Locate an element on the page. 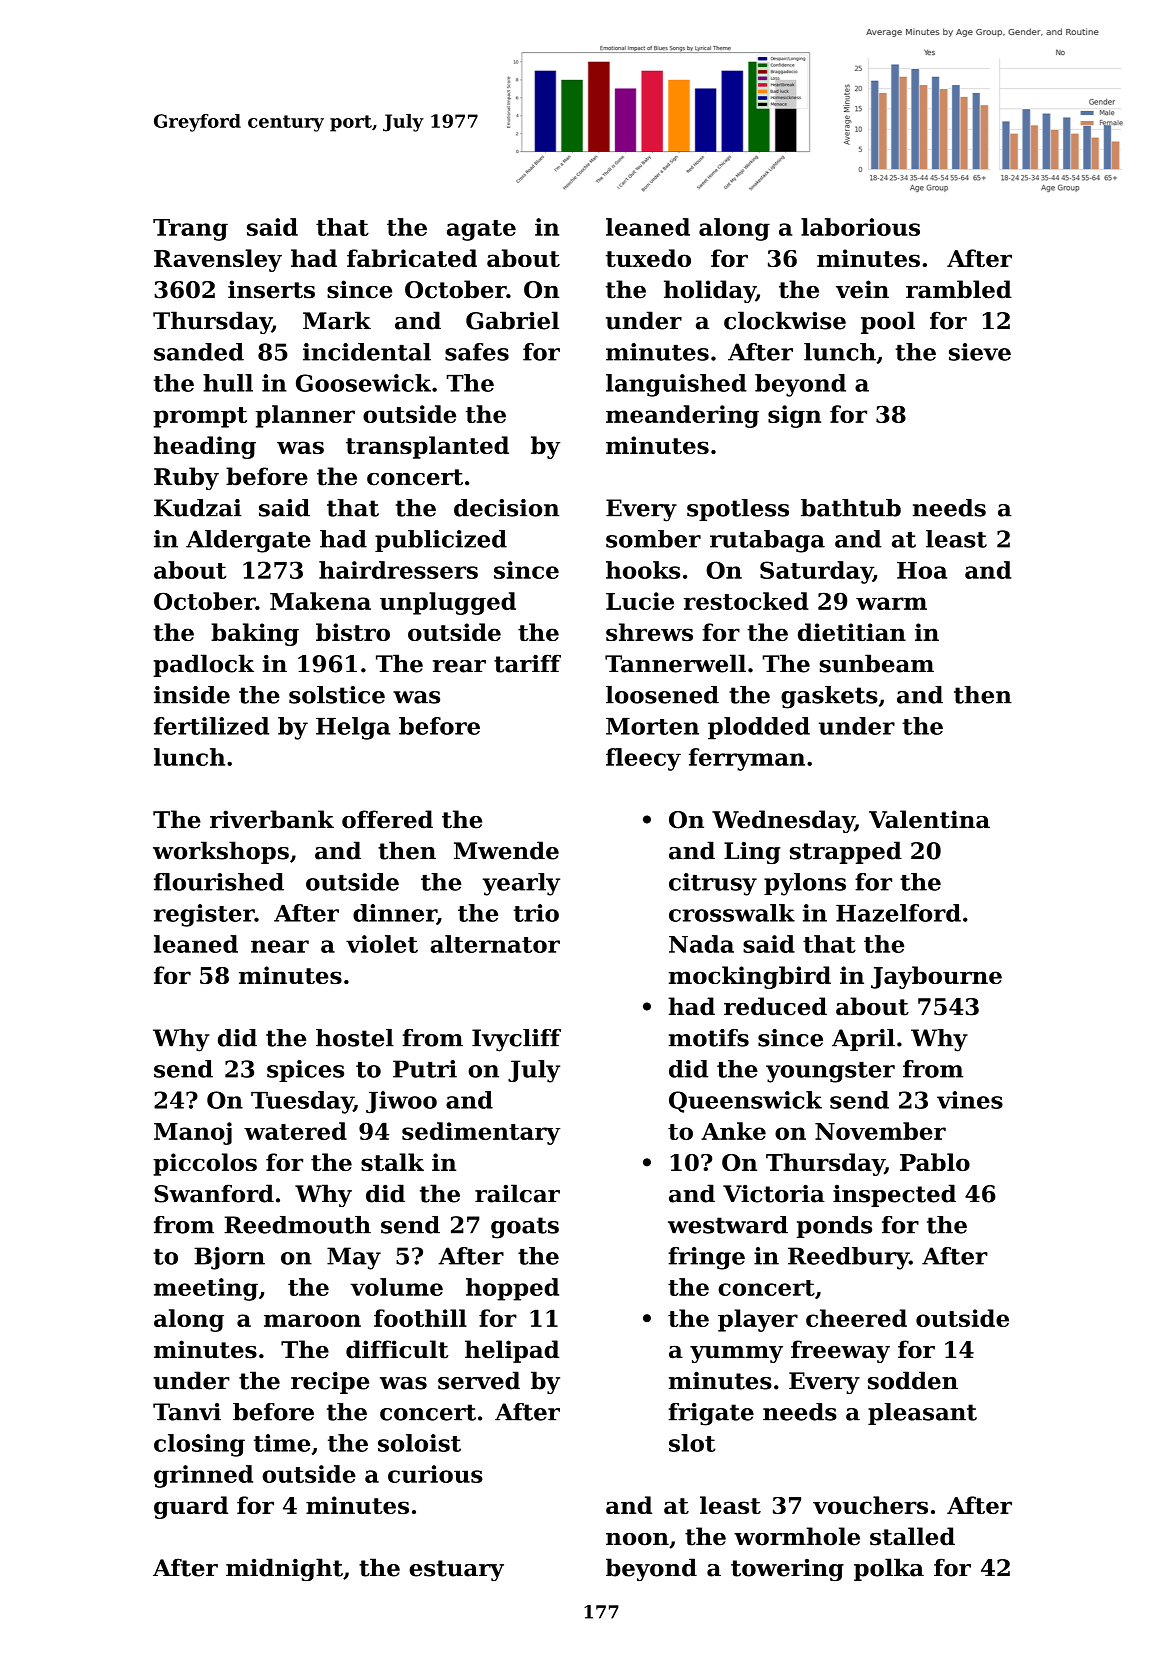 The width and height of the image is (1165, 1654). time is located at coordinates (282, 1443).
